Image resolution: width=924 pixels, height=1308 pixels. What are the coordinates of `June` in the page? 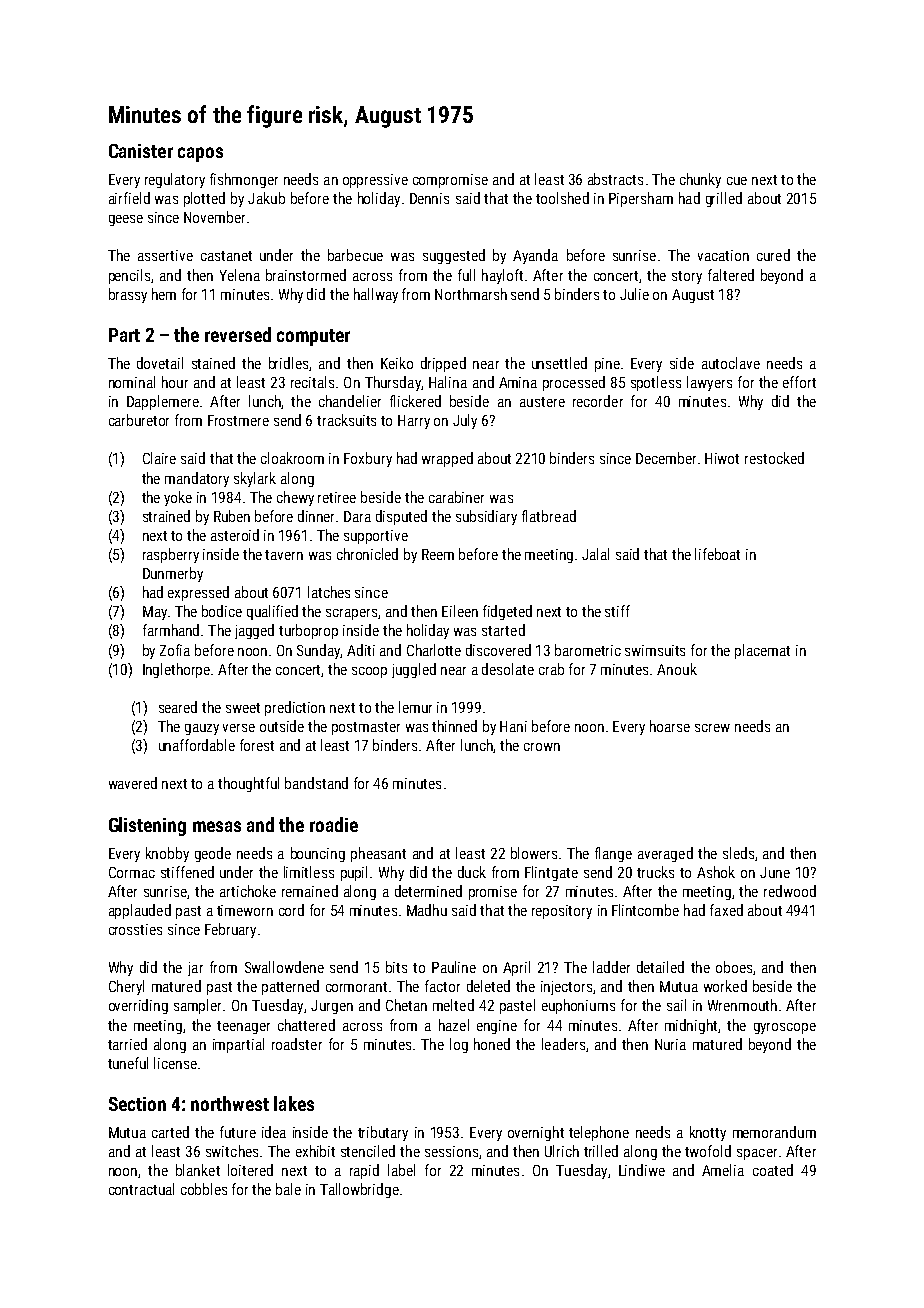 It's located at (775, 872).
